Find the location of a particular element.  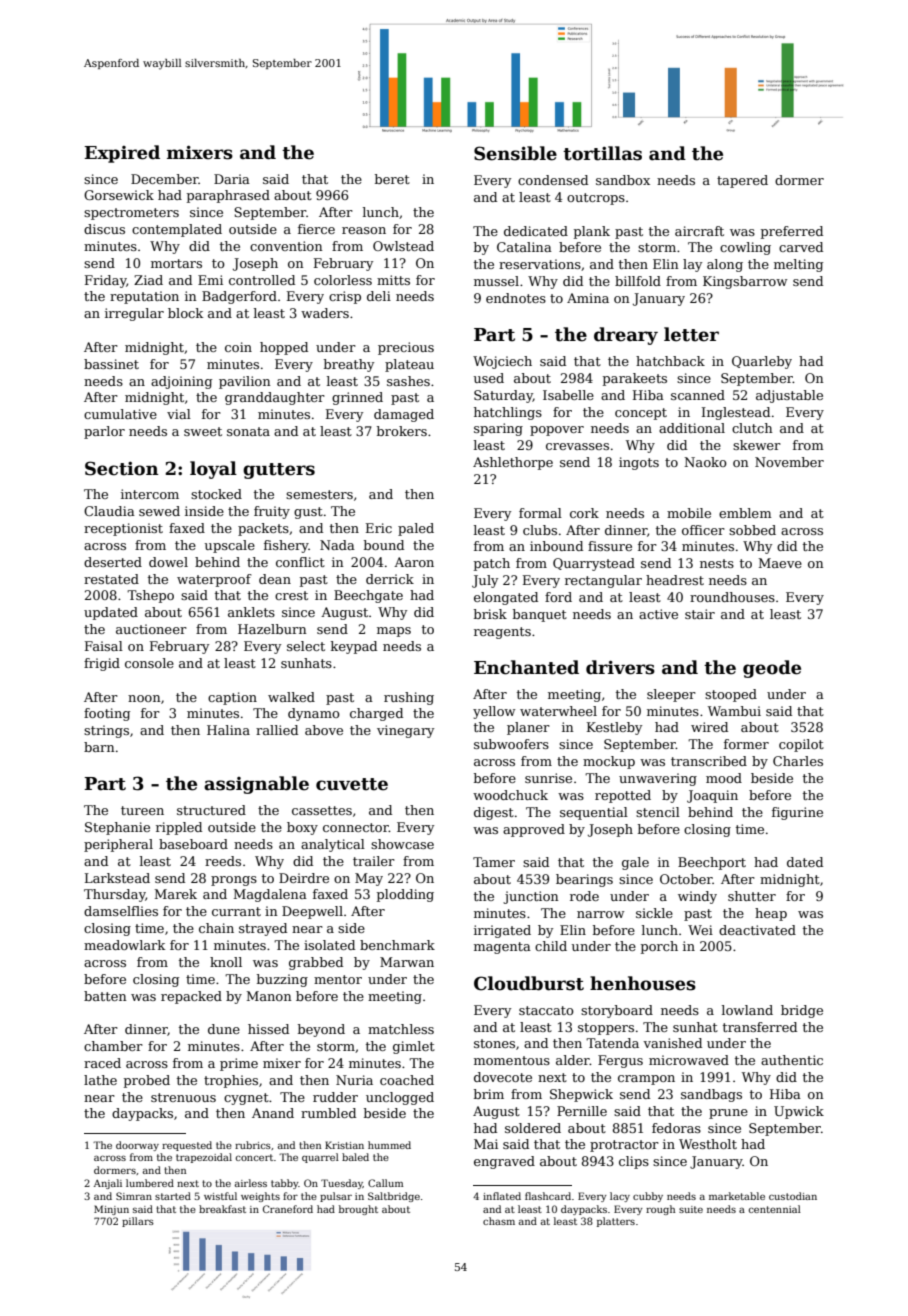

stocked is located at coordinates (216, 494).
